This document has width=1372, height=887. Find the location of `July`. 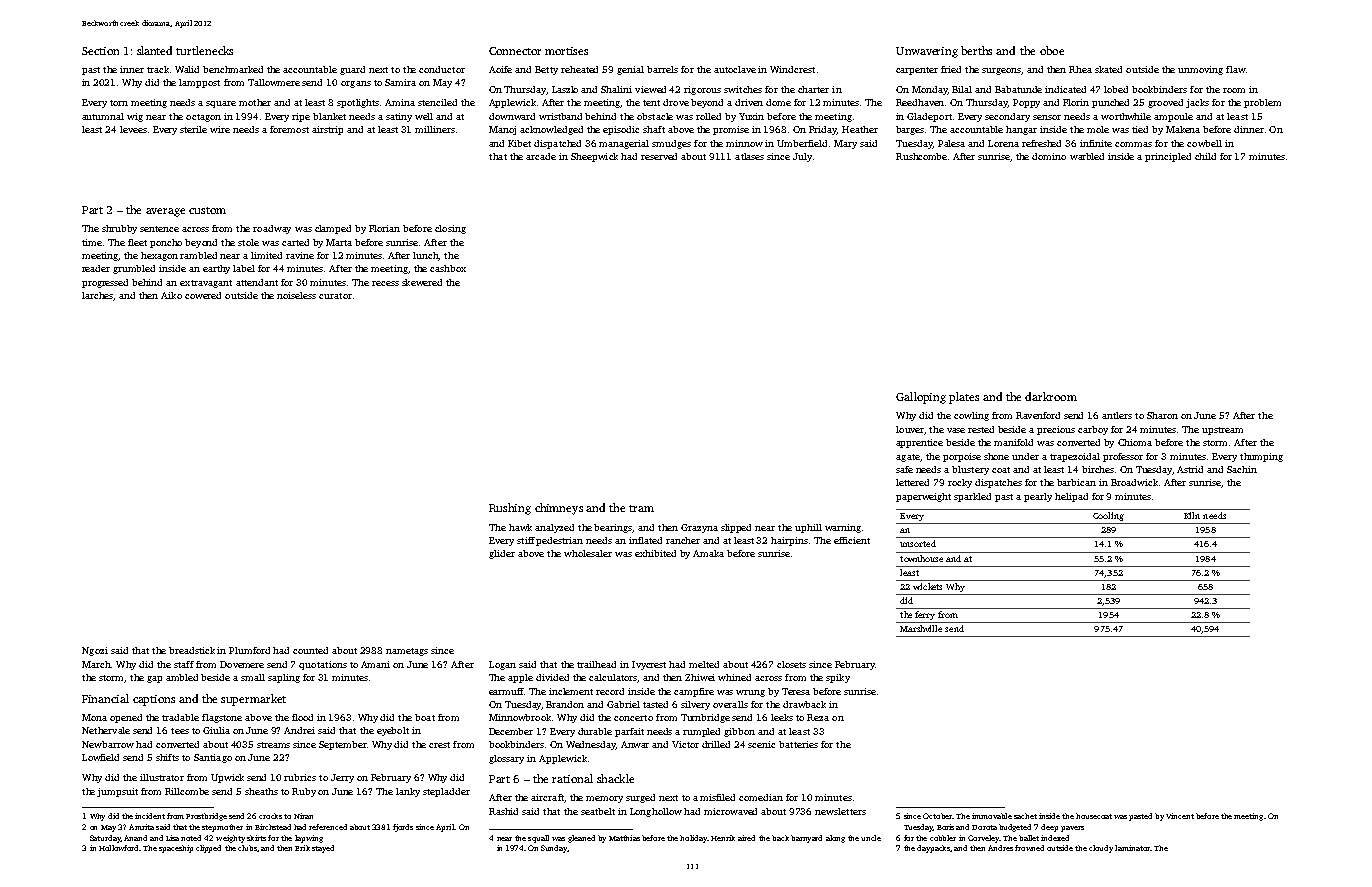

July is located at coordinates (802, 157).
